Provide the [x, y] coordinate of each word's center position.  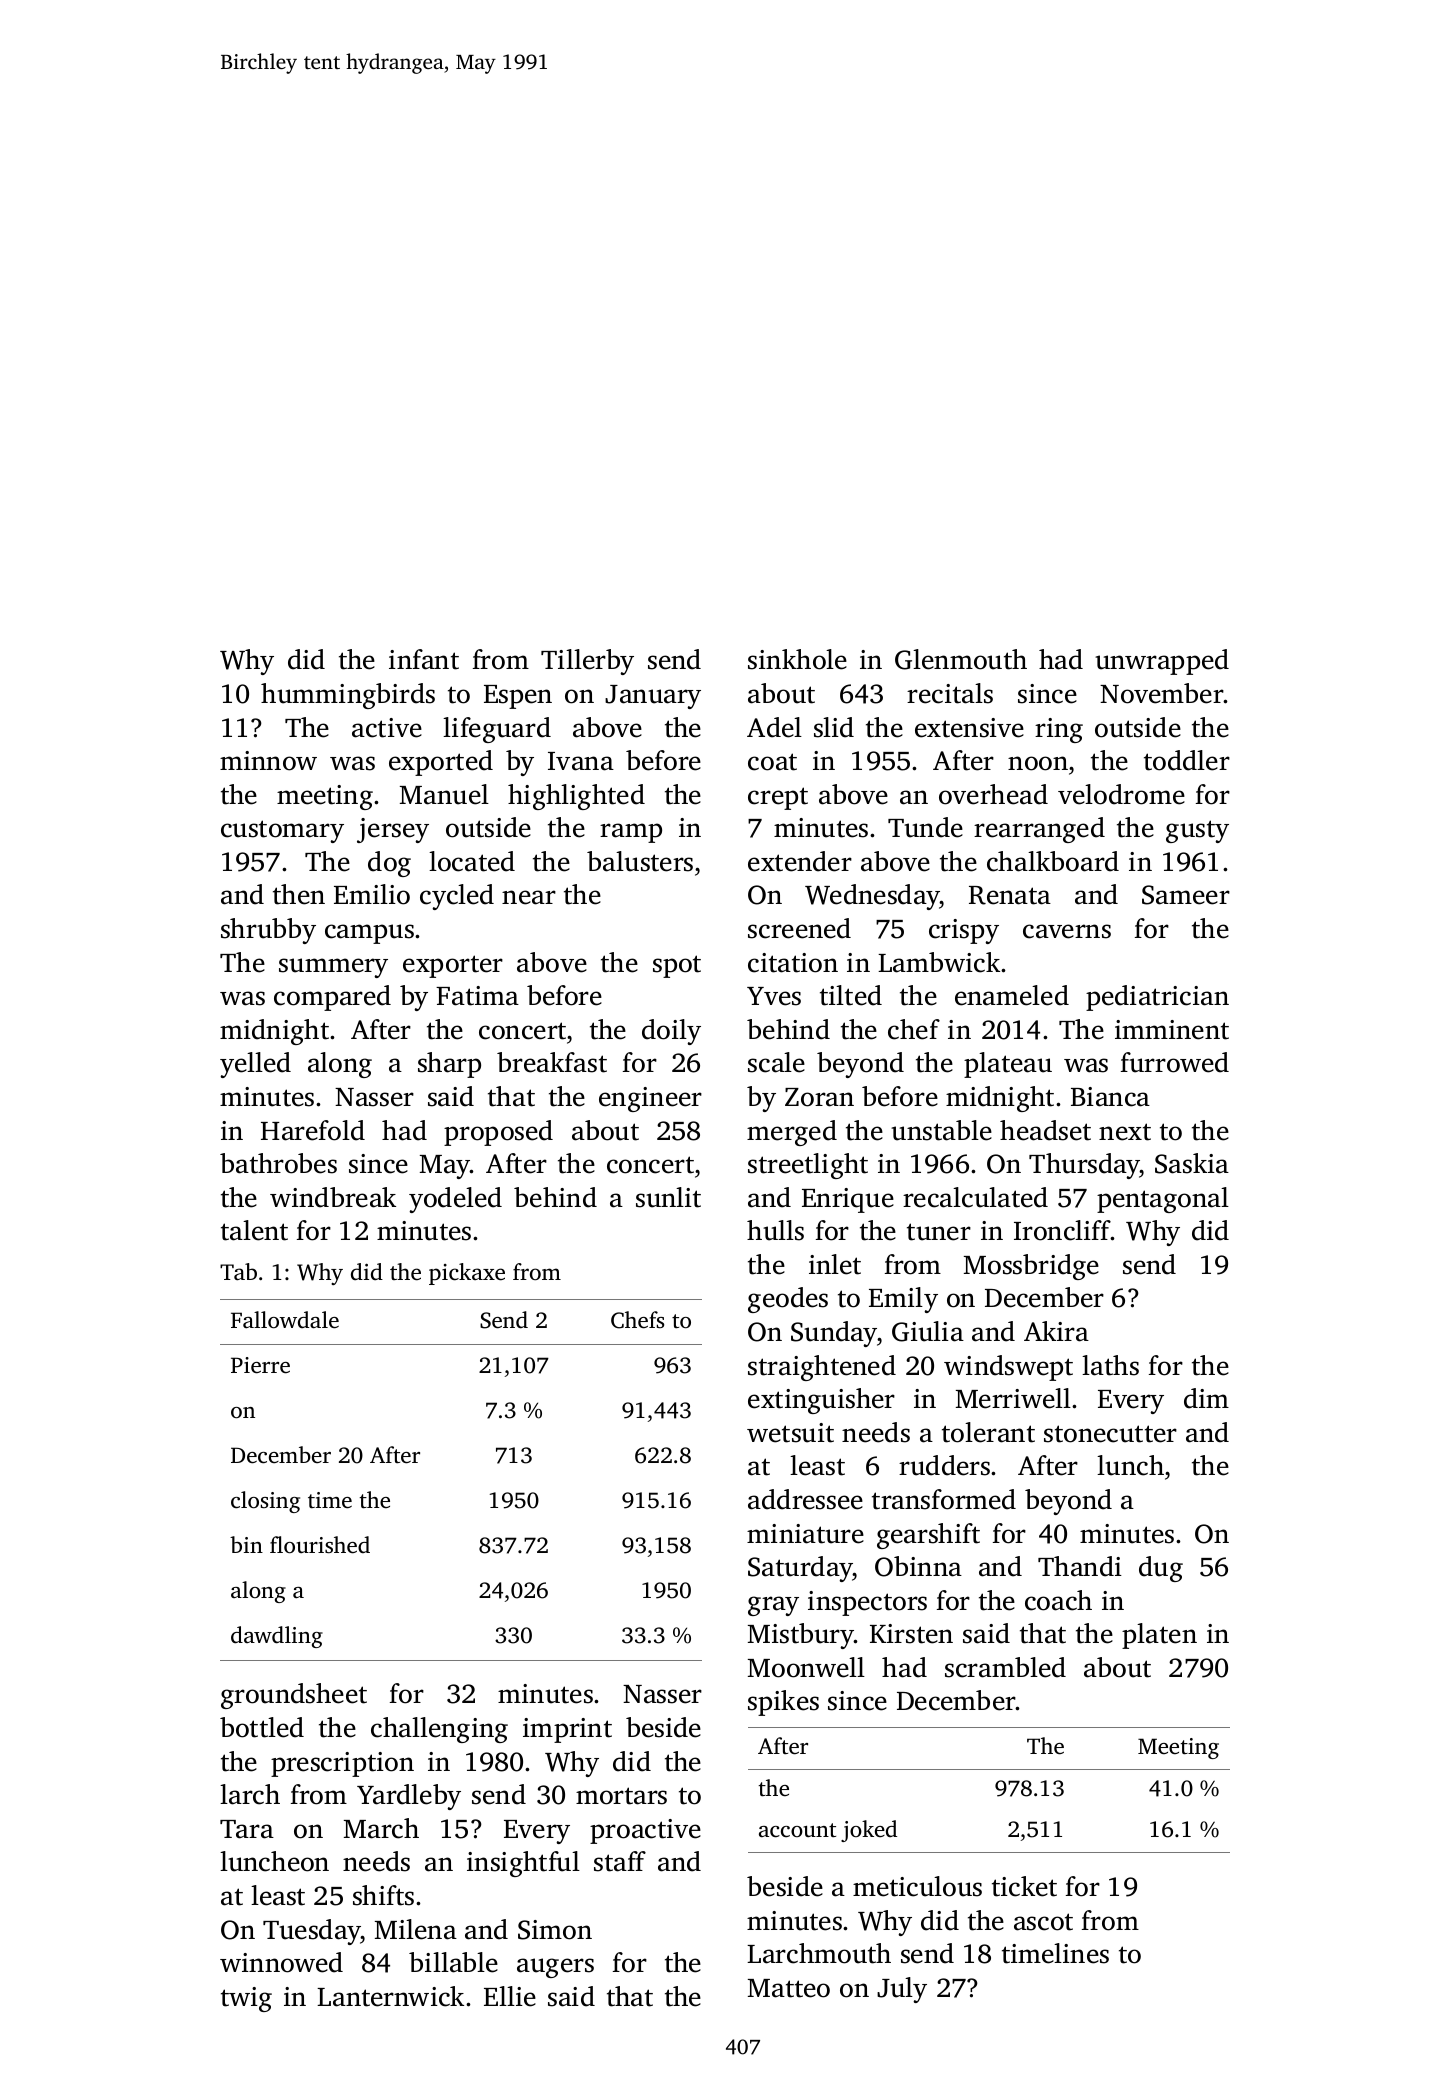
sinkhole [797, 659]
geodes [788, 1300]
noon [1038, 763]
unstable [941, 1130]
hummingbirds [348, 696]
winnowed [281, 1962]
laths [1110, 1365]
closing [265, 1502]
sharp [449, 1065]
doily [671, 1032]
